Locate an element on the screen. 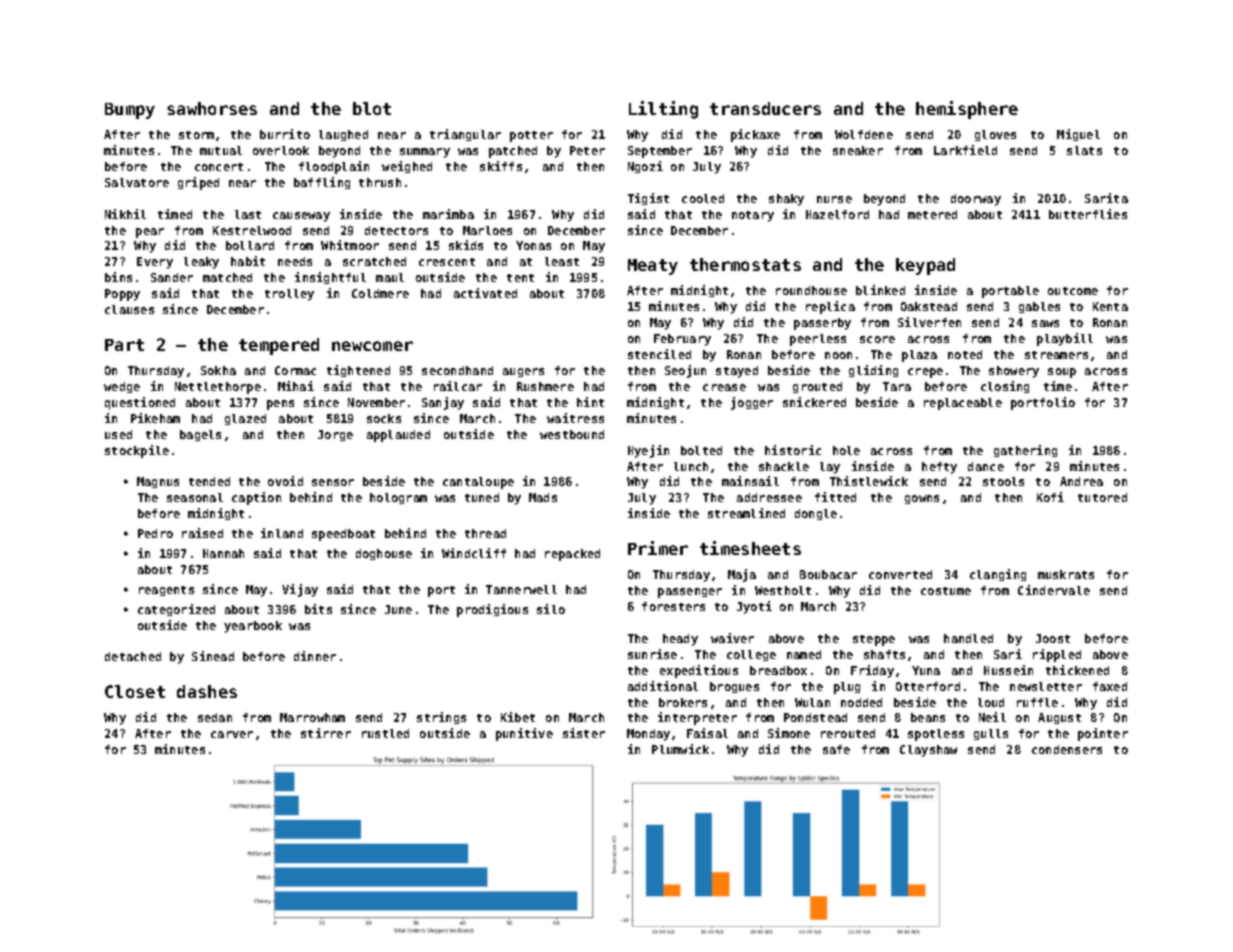 This screenshot has height=952, width=1233. hemisphere is located at coordinates (967, 110).
